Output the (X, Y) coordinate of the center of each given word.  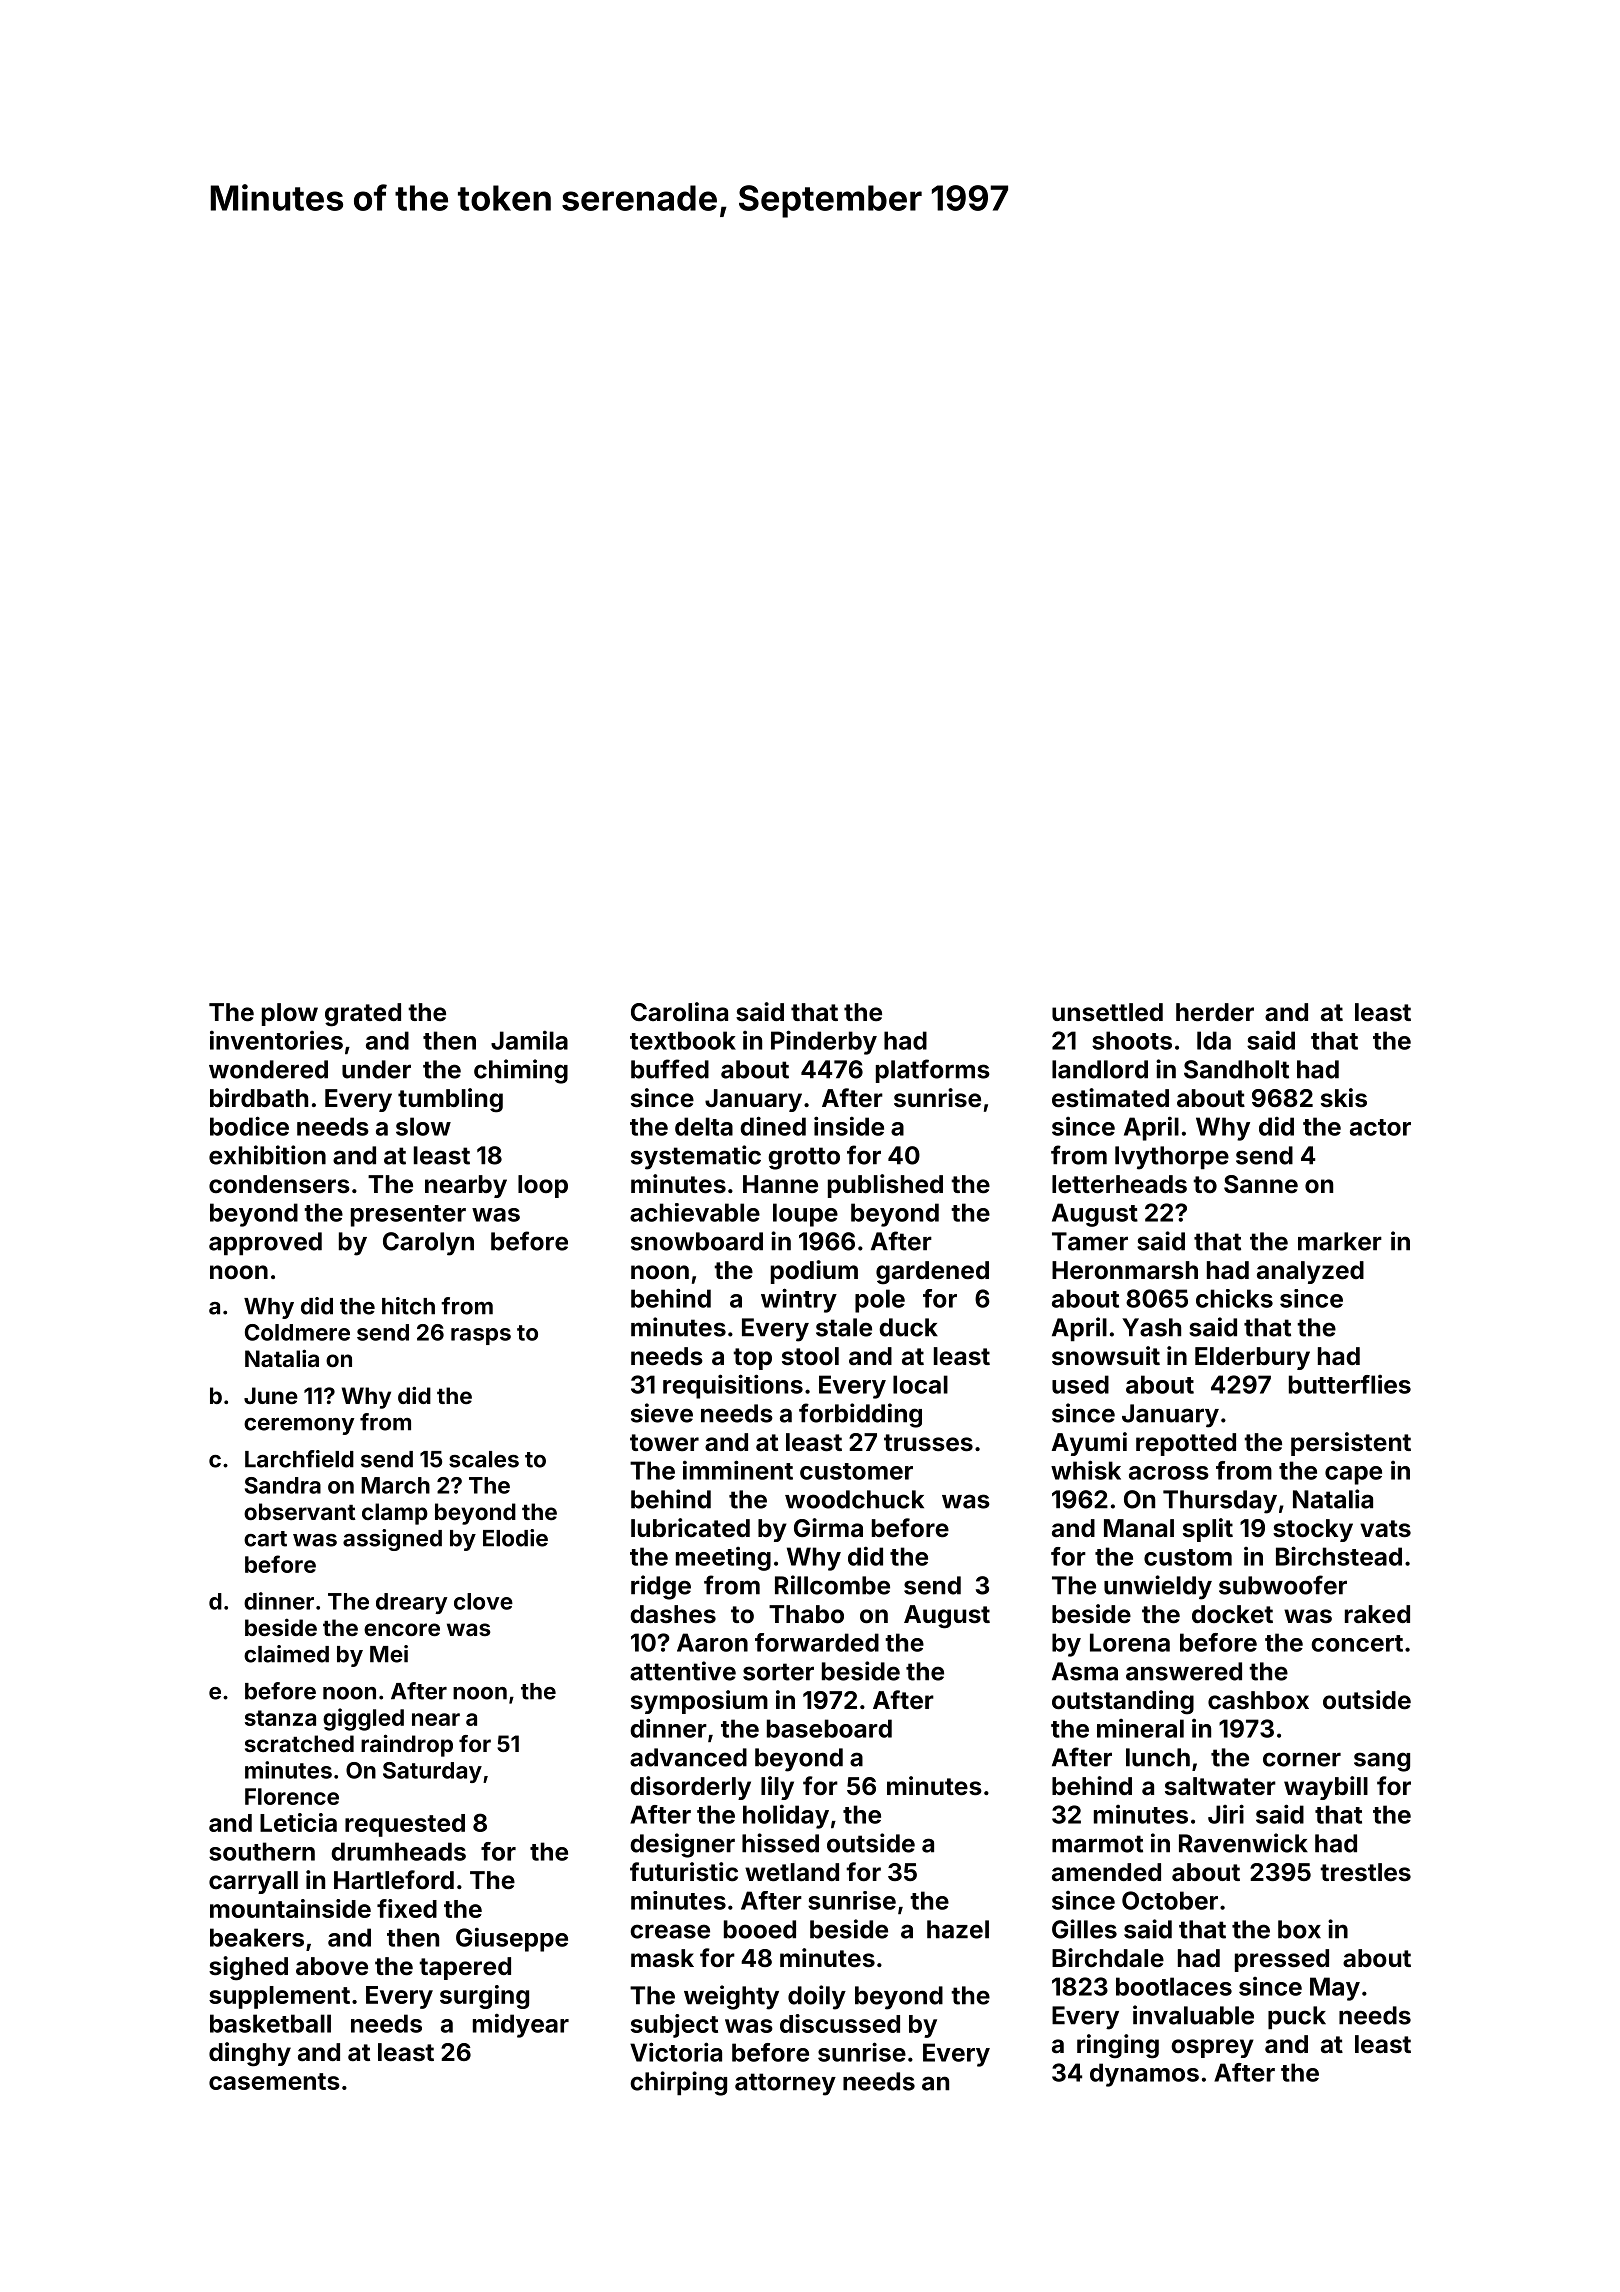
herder (1215, 1012)
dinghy (250, 2054)
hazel (958, 1929)
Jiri (1226, 1814)
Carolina (679, 1012)
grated (363, 1015)
